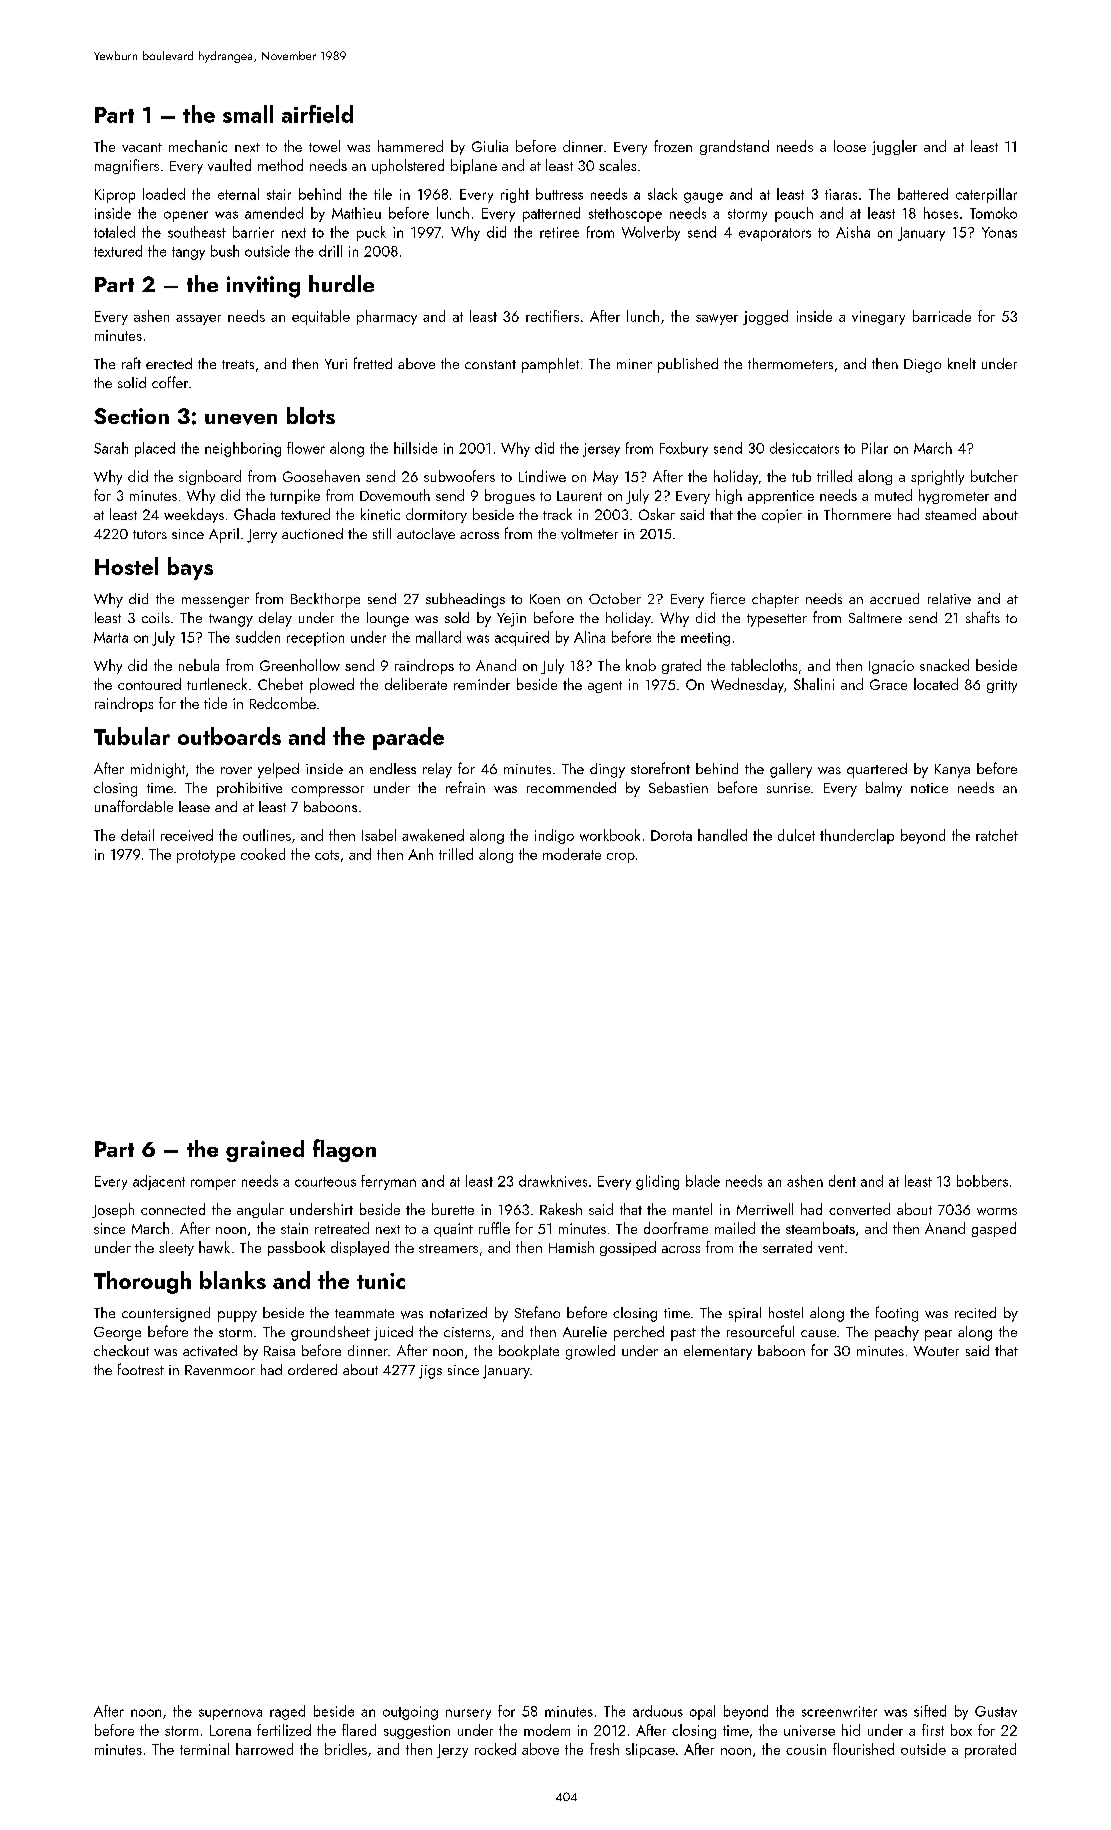 The image size is (1111, 1830). What do you see at coordinates (204, 1749) in the screenshot?
I see `terminal` at bounding box center [204, 1749].
